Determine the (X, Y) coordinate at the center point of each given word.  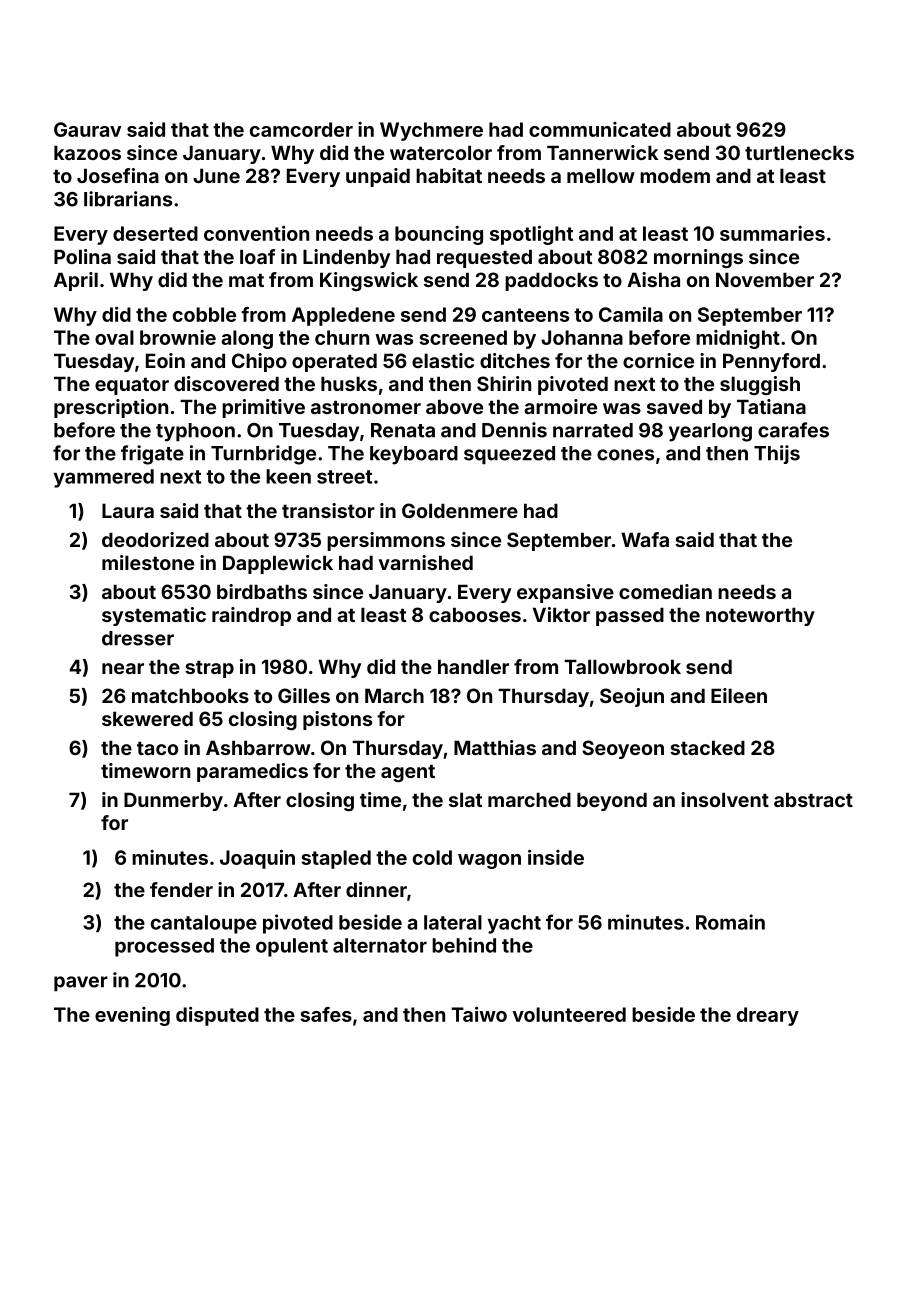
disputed (217, 1016)
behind (464, 945)
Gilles (304, 695)
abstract (813, 799)
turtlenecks (799, 152)
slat (465, 799)
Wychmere (431, 131)
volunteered (569, 1014)
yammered (104, 478)
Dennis (514, 430)
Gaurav (87, 129)
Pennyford (771, 362)
